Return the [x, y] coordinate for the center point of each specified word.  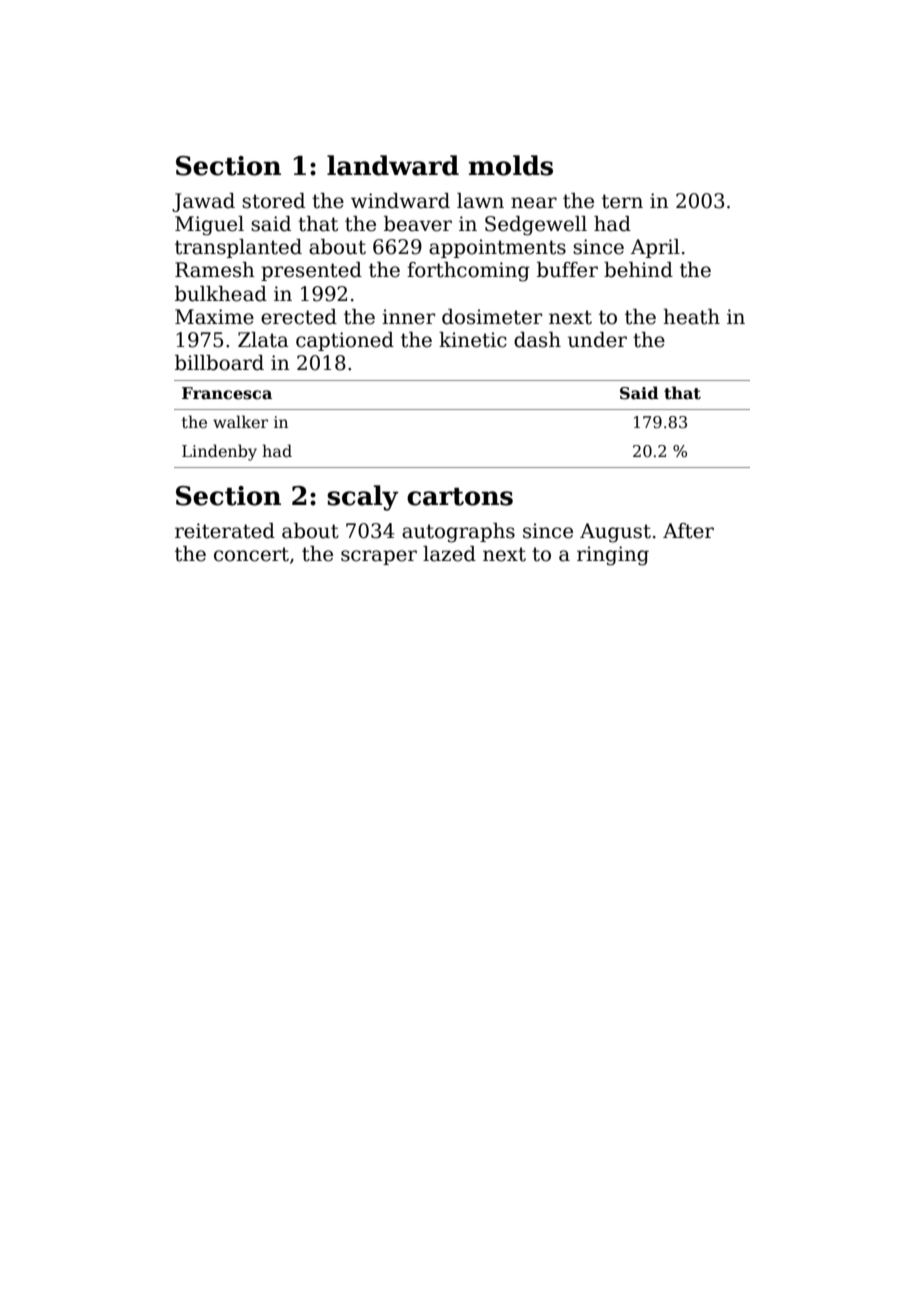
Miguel [209, 226]
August [615, 533]
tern [622, 201]
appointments [497, 248]
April [655, 248]
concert [251, 554]
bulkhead [221, 294]
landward [393, 165]
